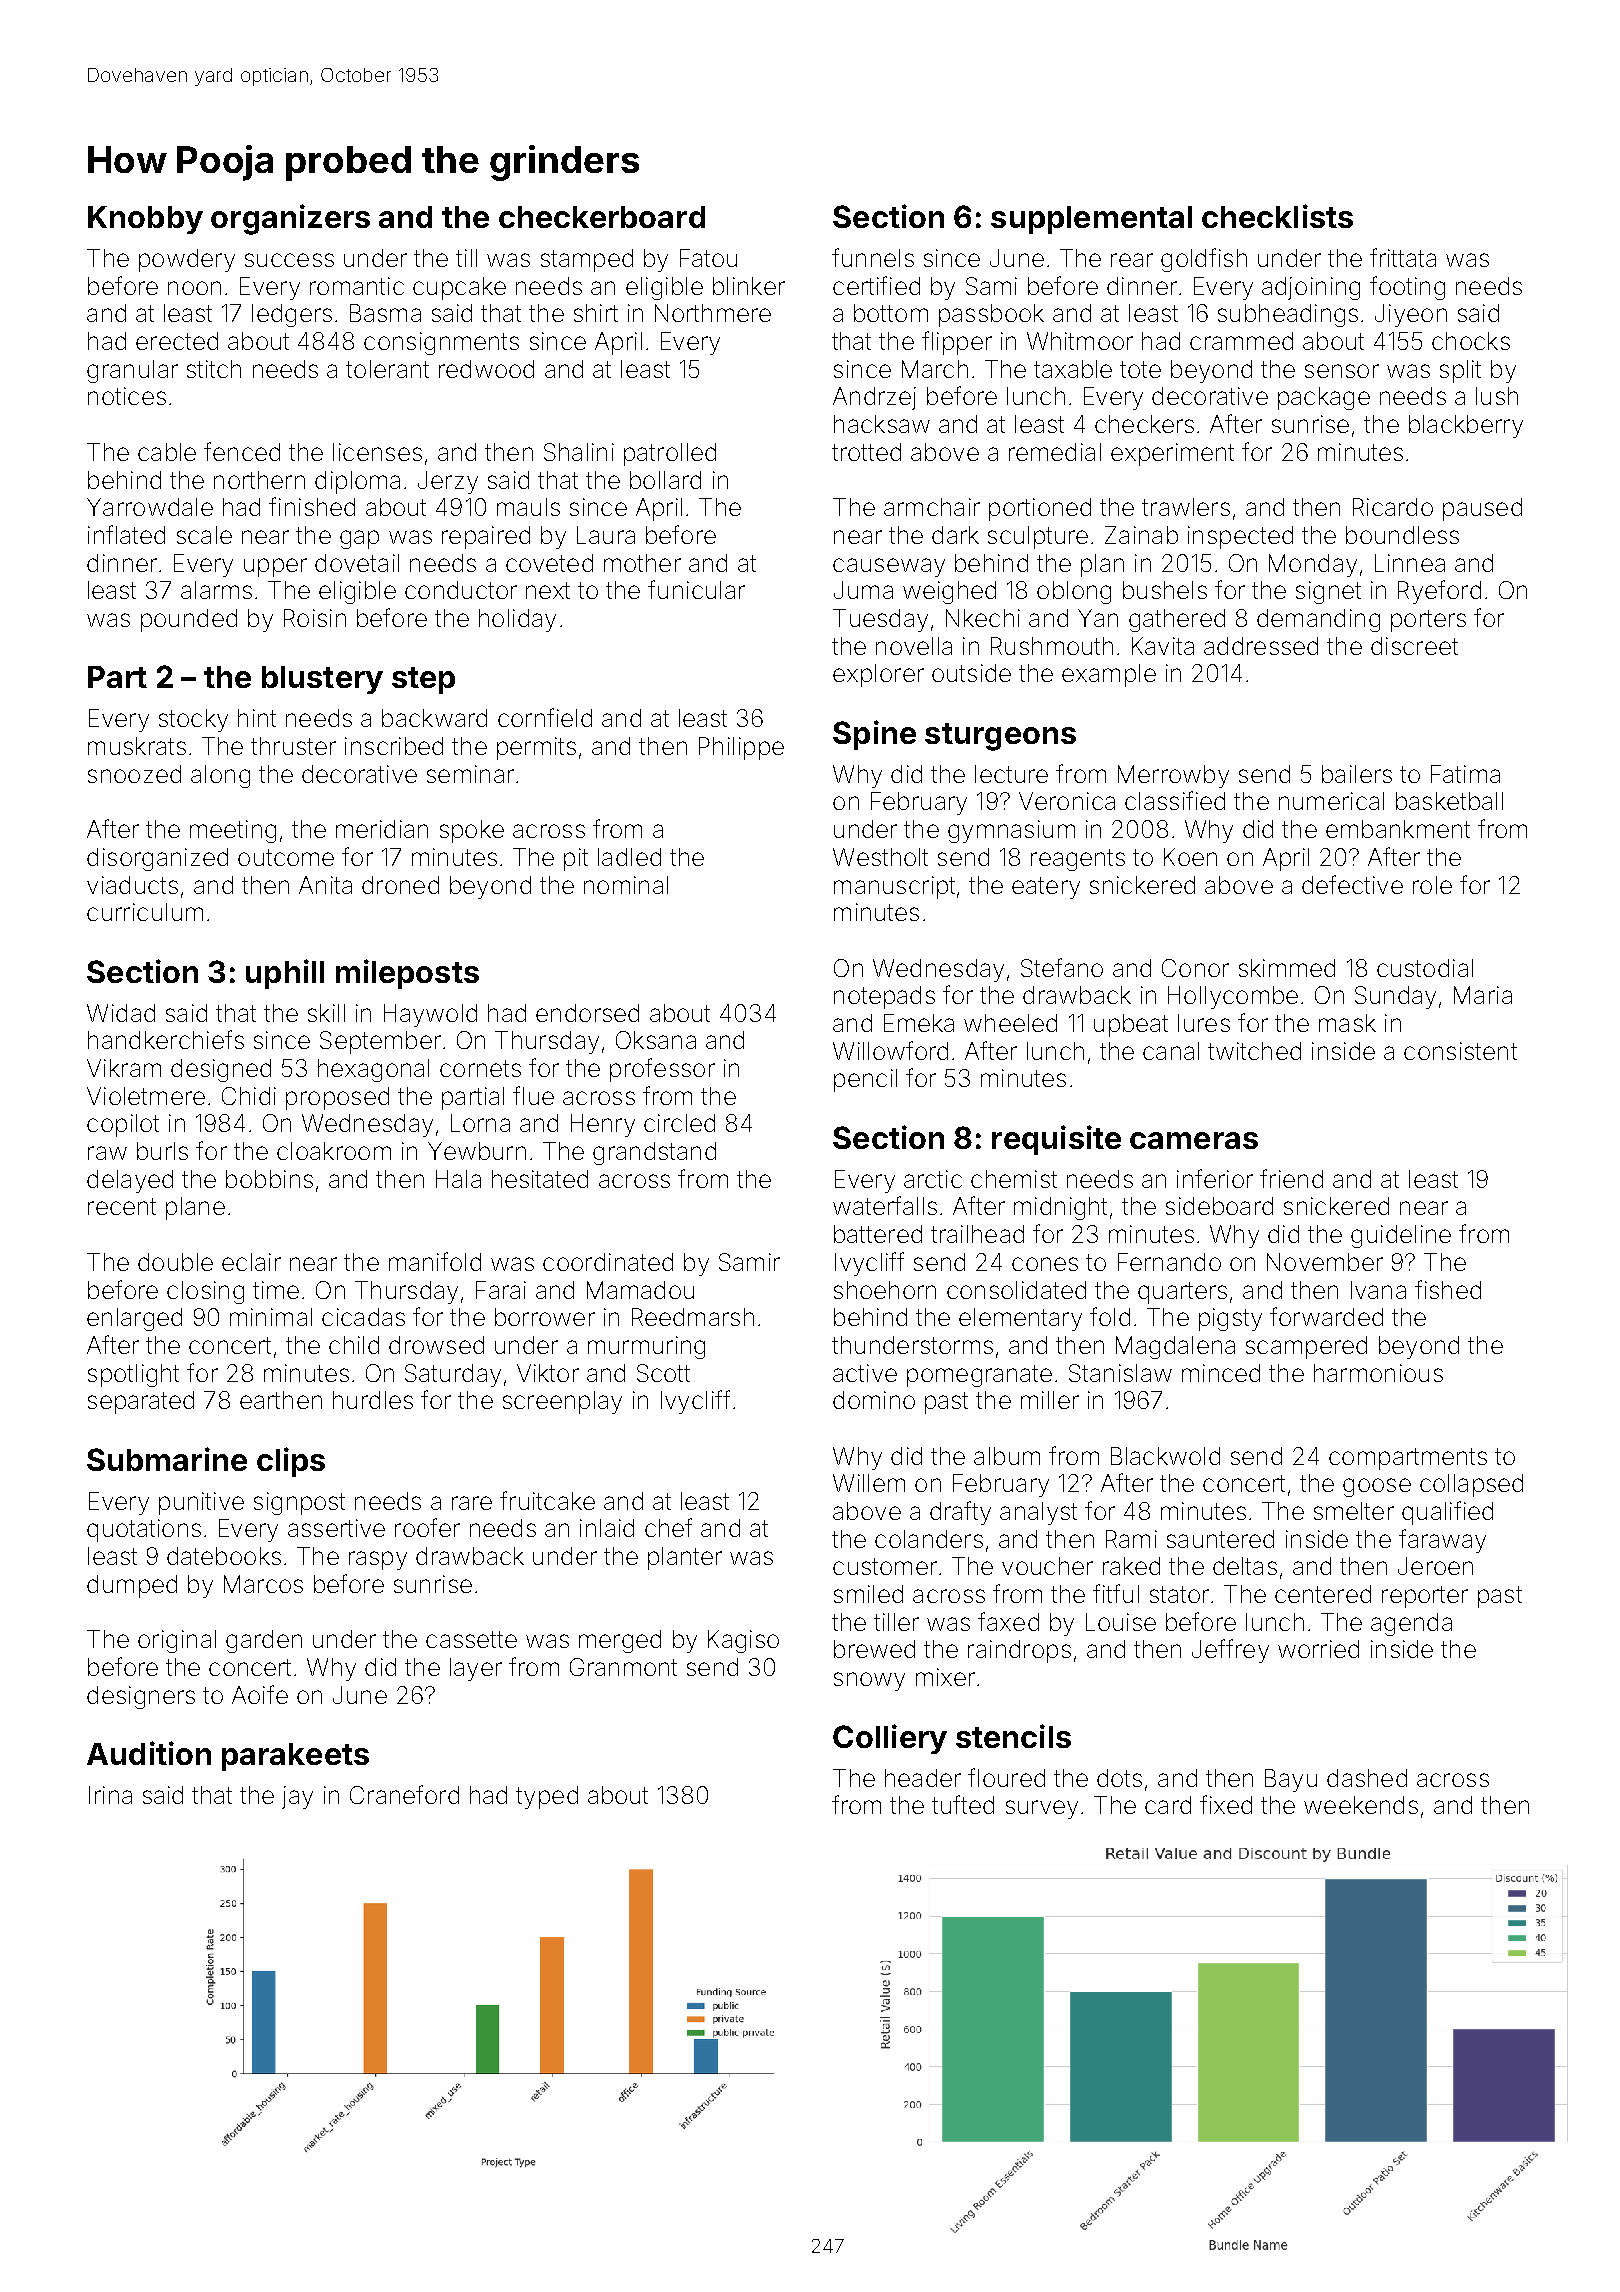 This page has width=1620, height=2292. Describe the element at coordinates (127, 396) in the page. I see `notices` at that location.
